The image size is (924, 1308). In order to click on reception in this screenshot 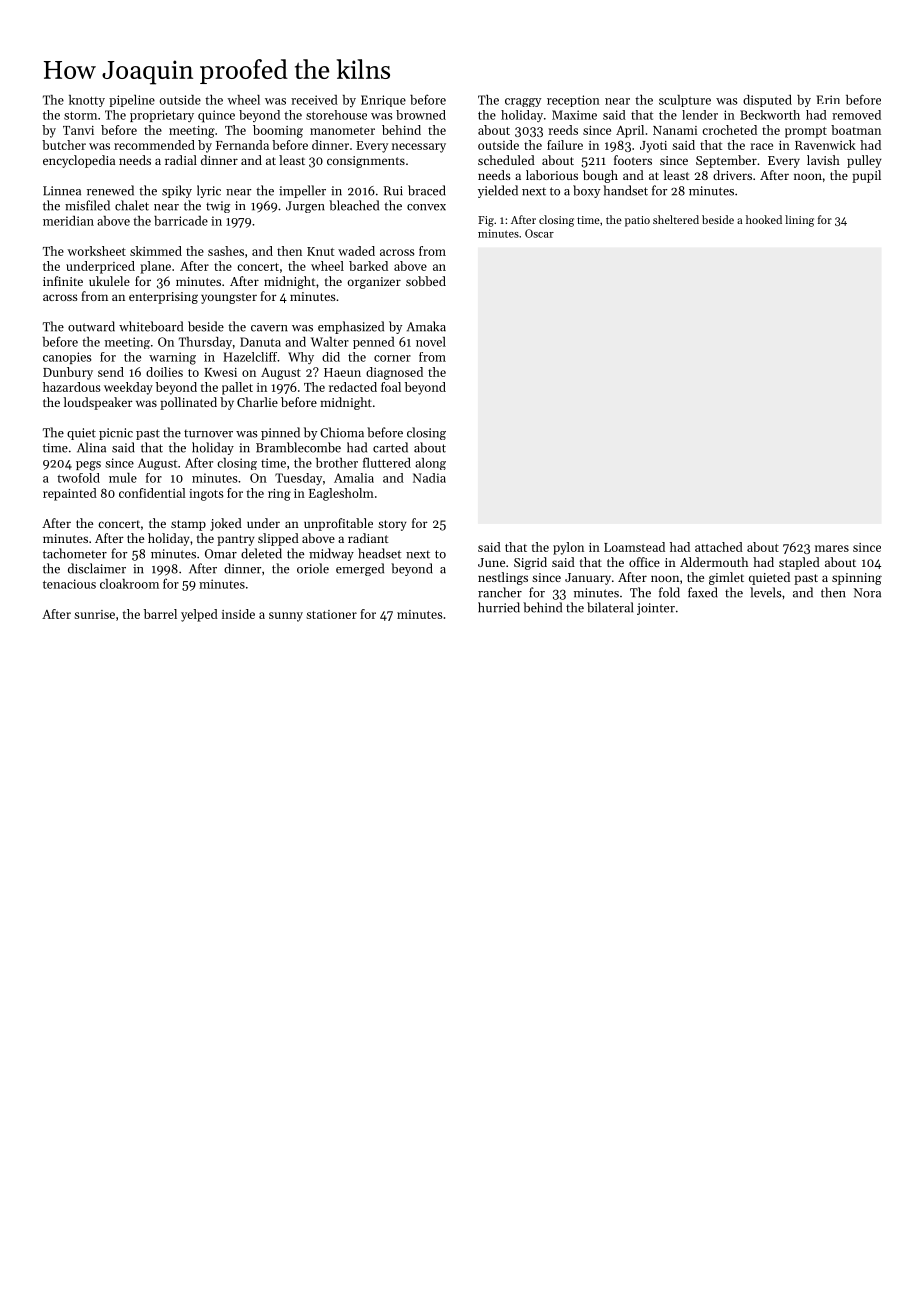, I will do `click(573, 101)`.
